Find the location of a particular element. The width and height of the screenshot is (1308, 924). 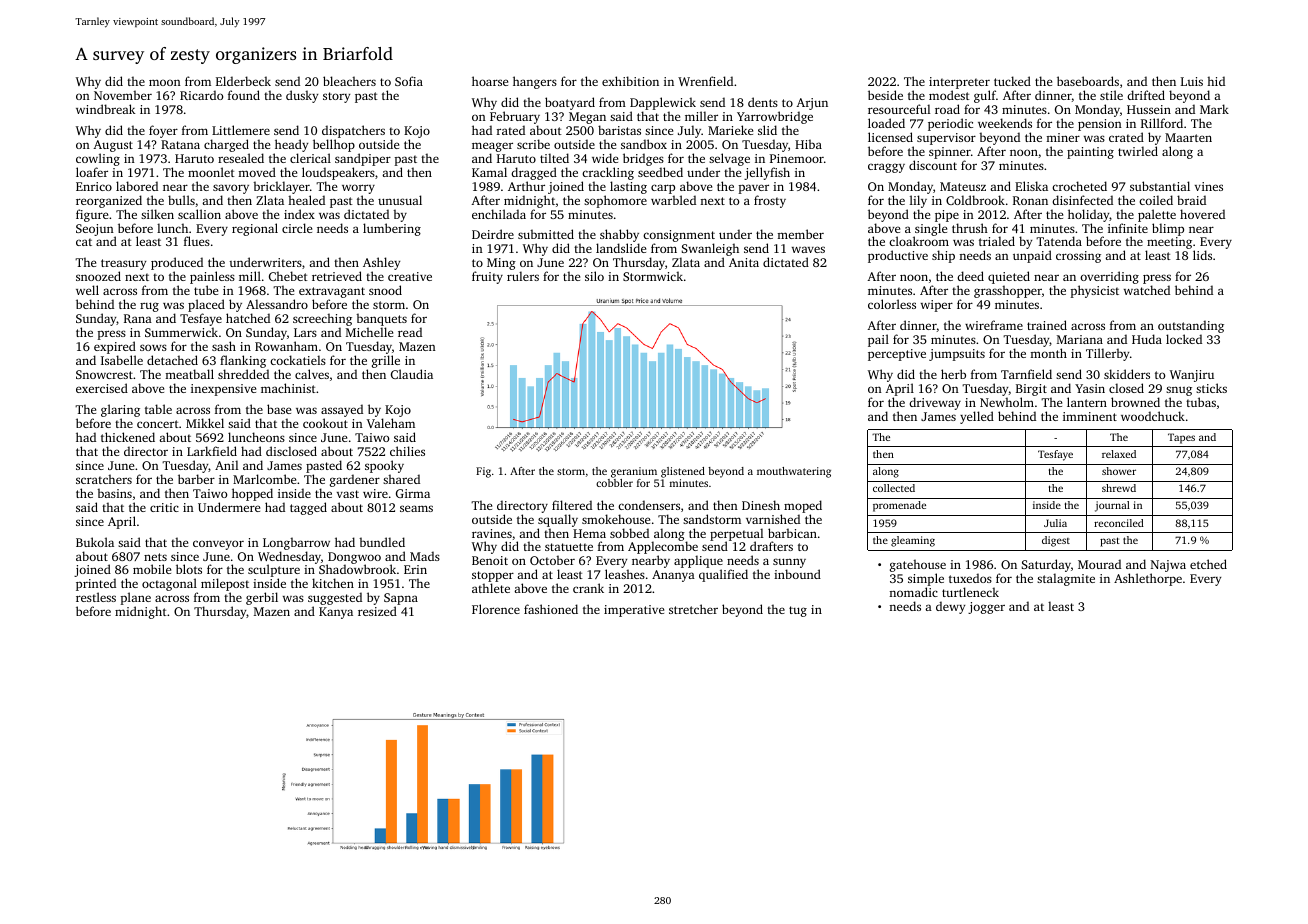

bulls is located at coordinates (181, 200).
